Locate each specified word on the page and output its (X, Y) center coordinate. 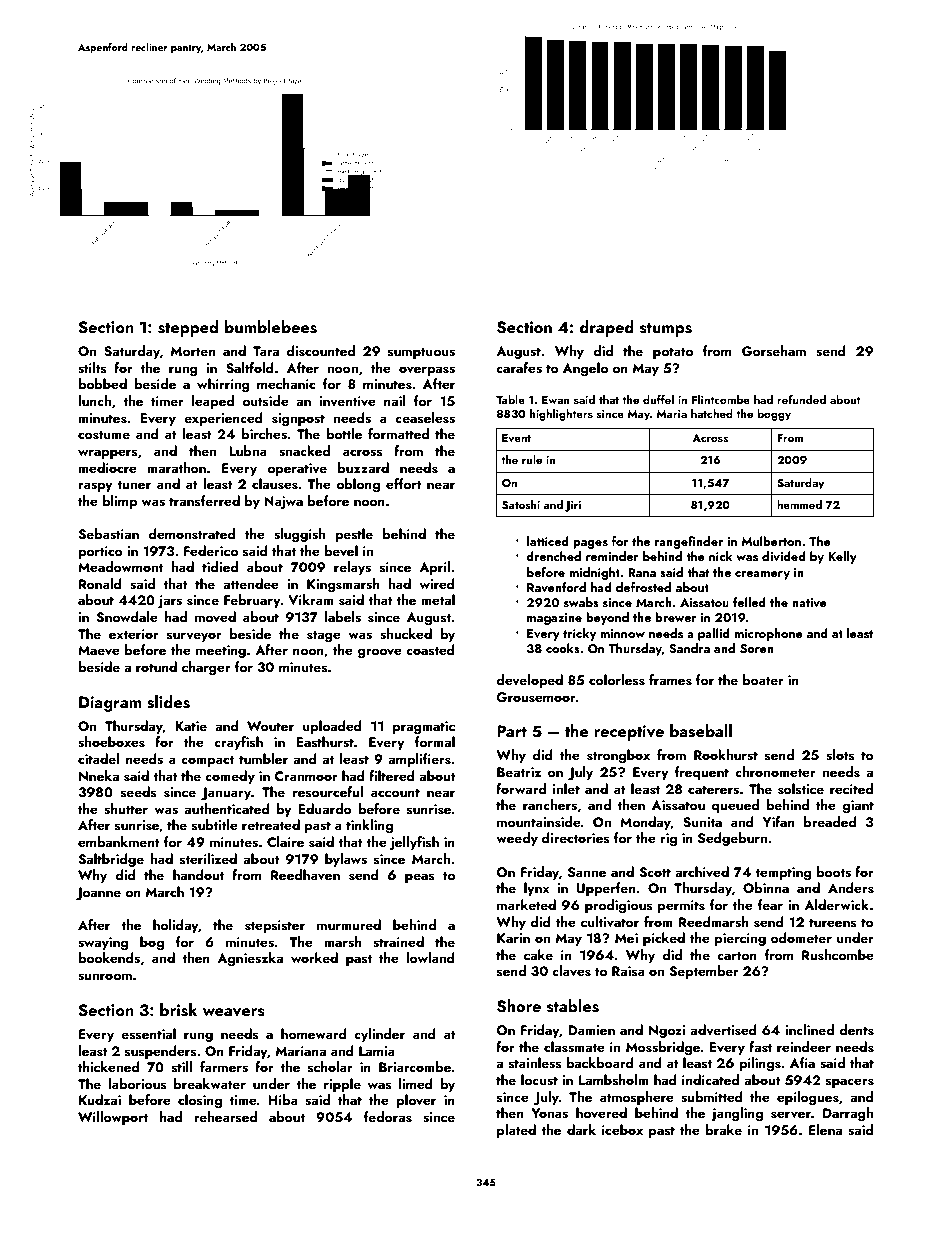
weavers (234, 1012)
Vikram (311, 599)
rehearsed (225, 1117)
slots (840, 755)
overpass (427, 371)
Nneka (99, 775)
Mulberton (771, 541)
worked (314, 957)
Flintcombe (721, 399)
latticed (548, 541)
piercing (740, 939)
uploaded (332, 727)
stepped (188, 328)
